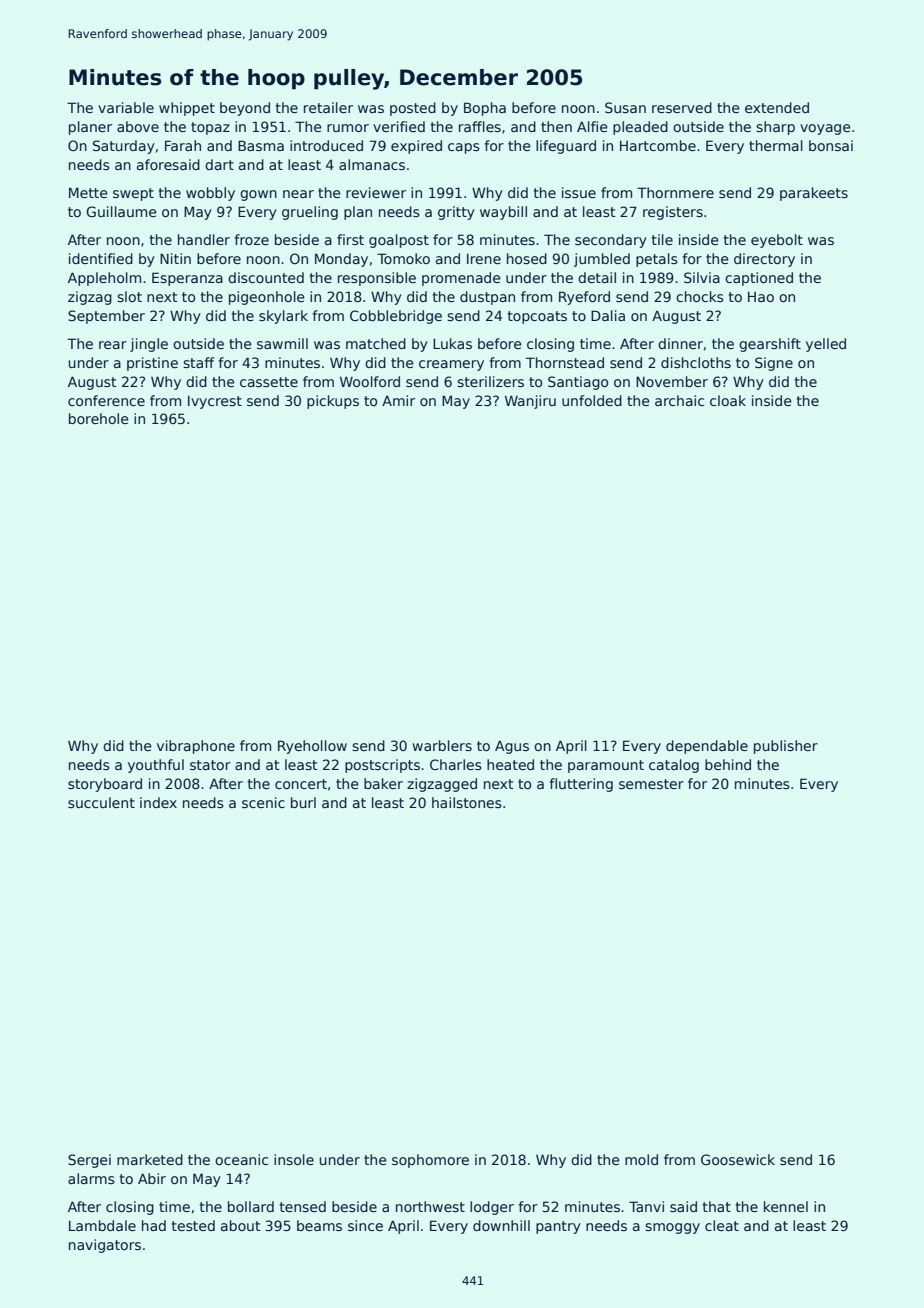 This screenshot has width=924, height=1308. Describe the element at coordinates (101, 802) in the screenshot. I see `succulent` at that location.
